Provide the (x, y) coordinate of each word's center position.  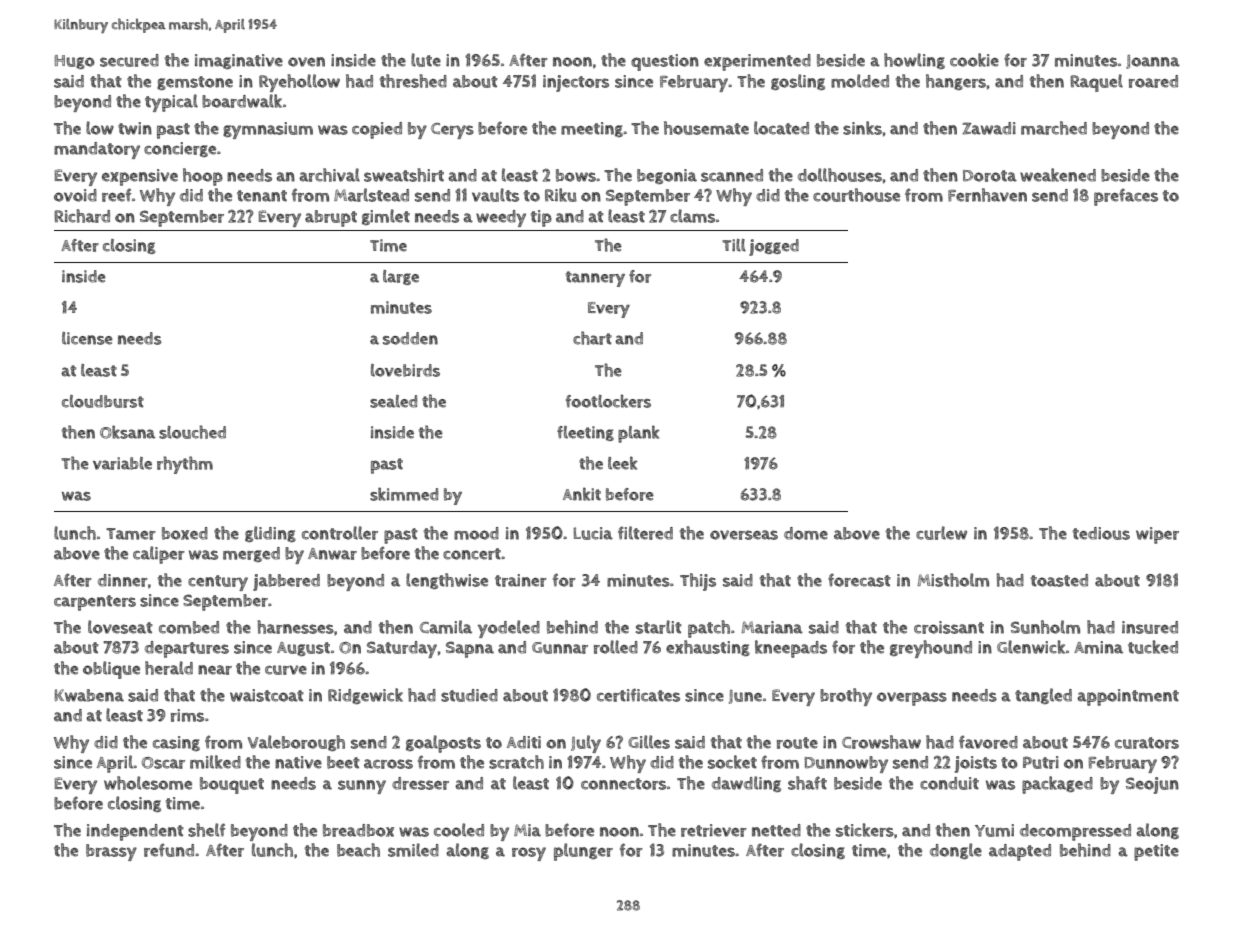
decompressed (1075, 832)
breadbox (358, 830)
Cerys (452, 131)
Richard (82, 216)
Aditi (524, 742)
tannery (595, 279)
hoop (203, 177)
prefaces (1126, 197)
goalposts (443, 744)
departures (187, 649)
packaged (1057, 785)
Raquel (1096, 83)
